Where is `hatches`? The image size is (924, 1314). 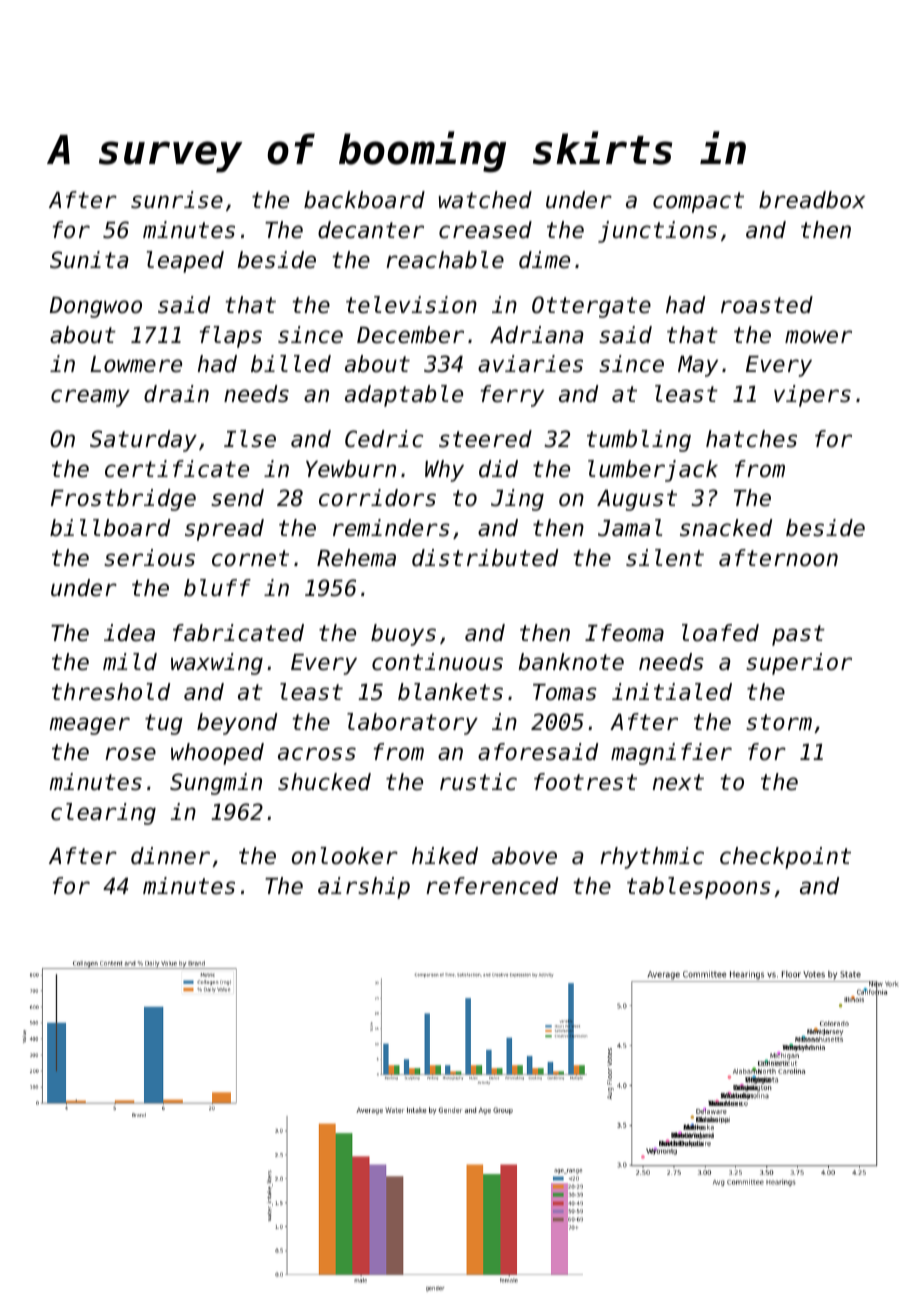 hatches is located at coordinates (751, 439).
